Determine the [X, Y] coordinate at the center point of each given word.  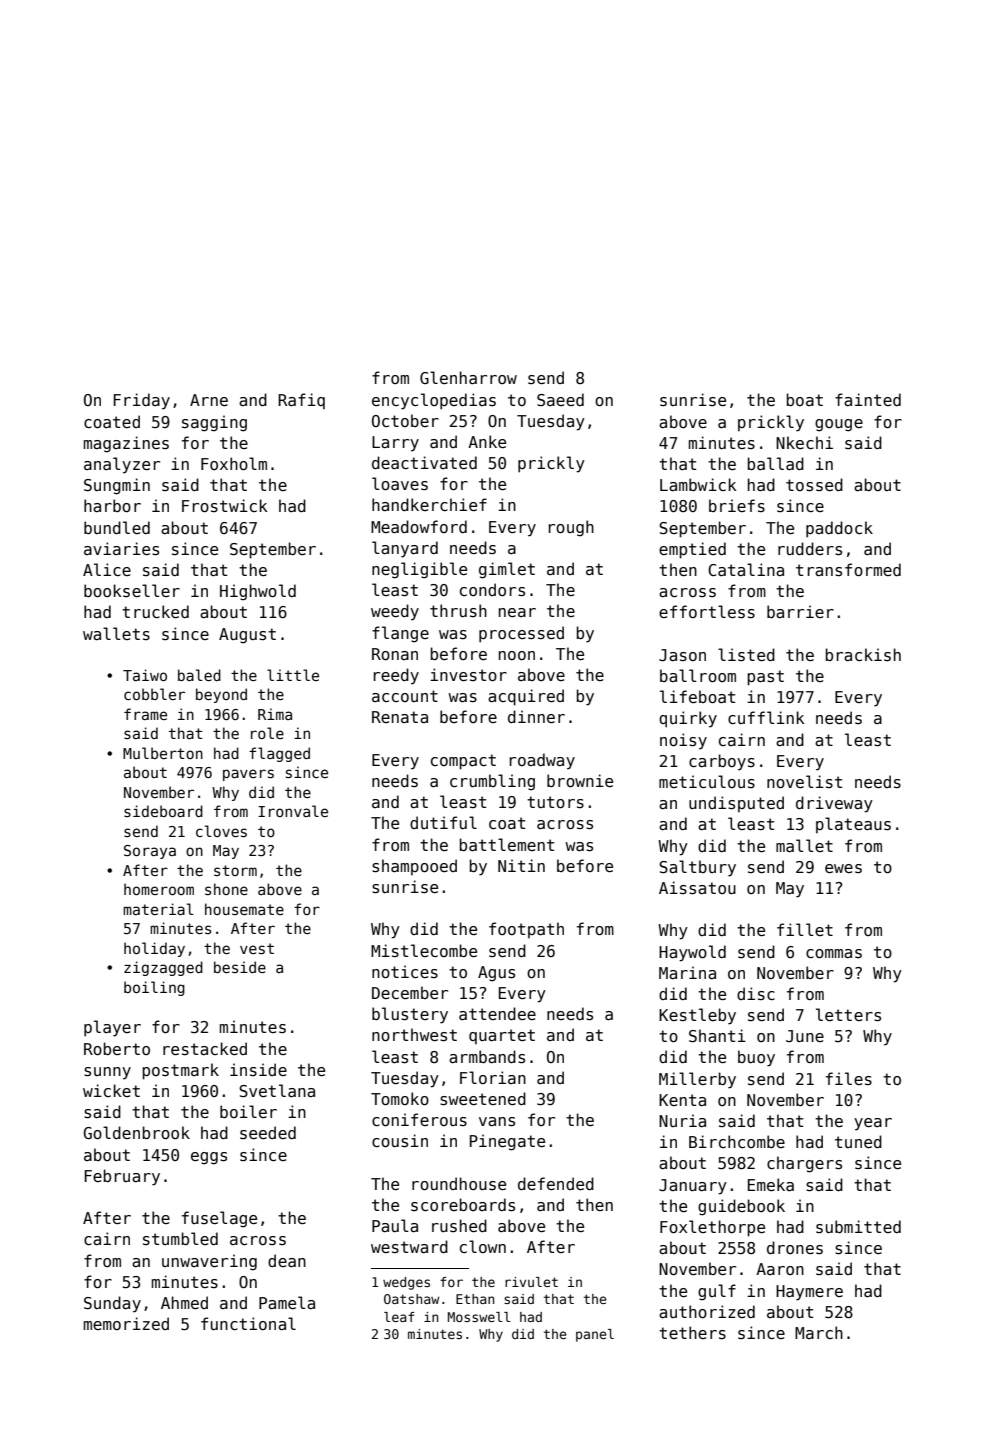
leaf [399, 1317]
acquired [526, 697]
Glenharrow [468, 377]
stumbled [180, 1238]
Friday [141, 401]
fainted [868, 399]
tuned [858, 1141]
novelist [804, 781]
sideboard [163, 811]
